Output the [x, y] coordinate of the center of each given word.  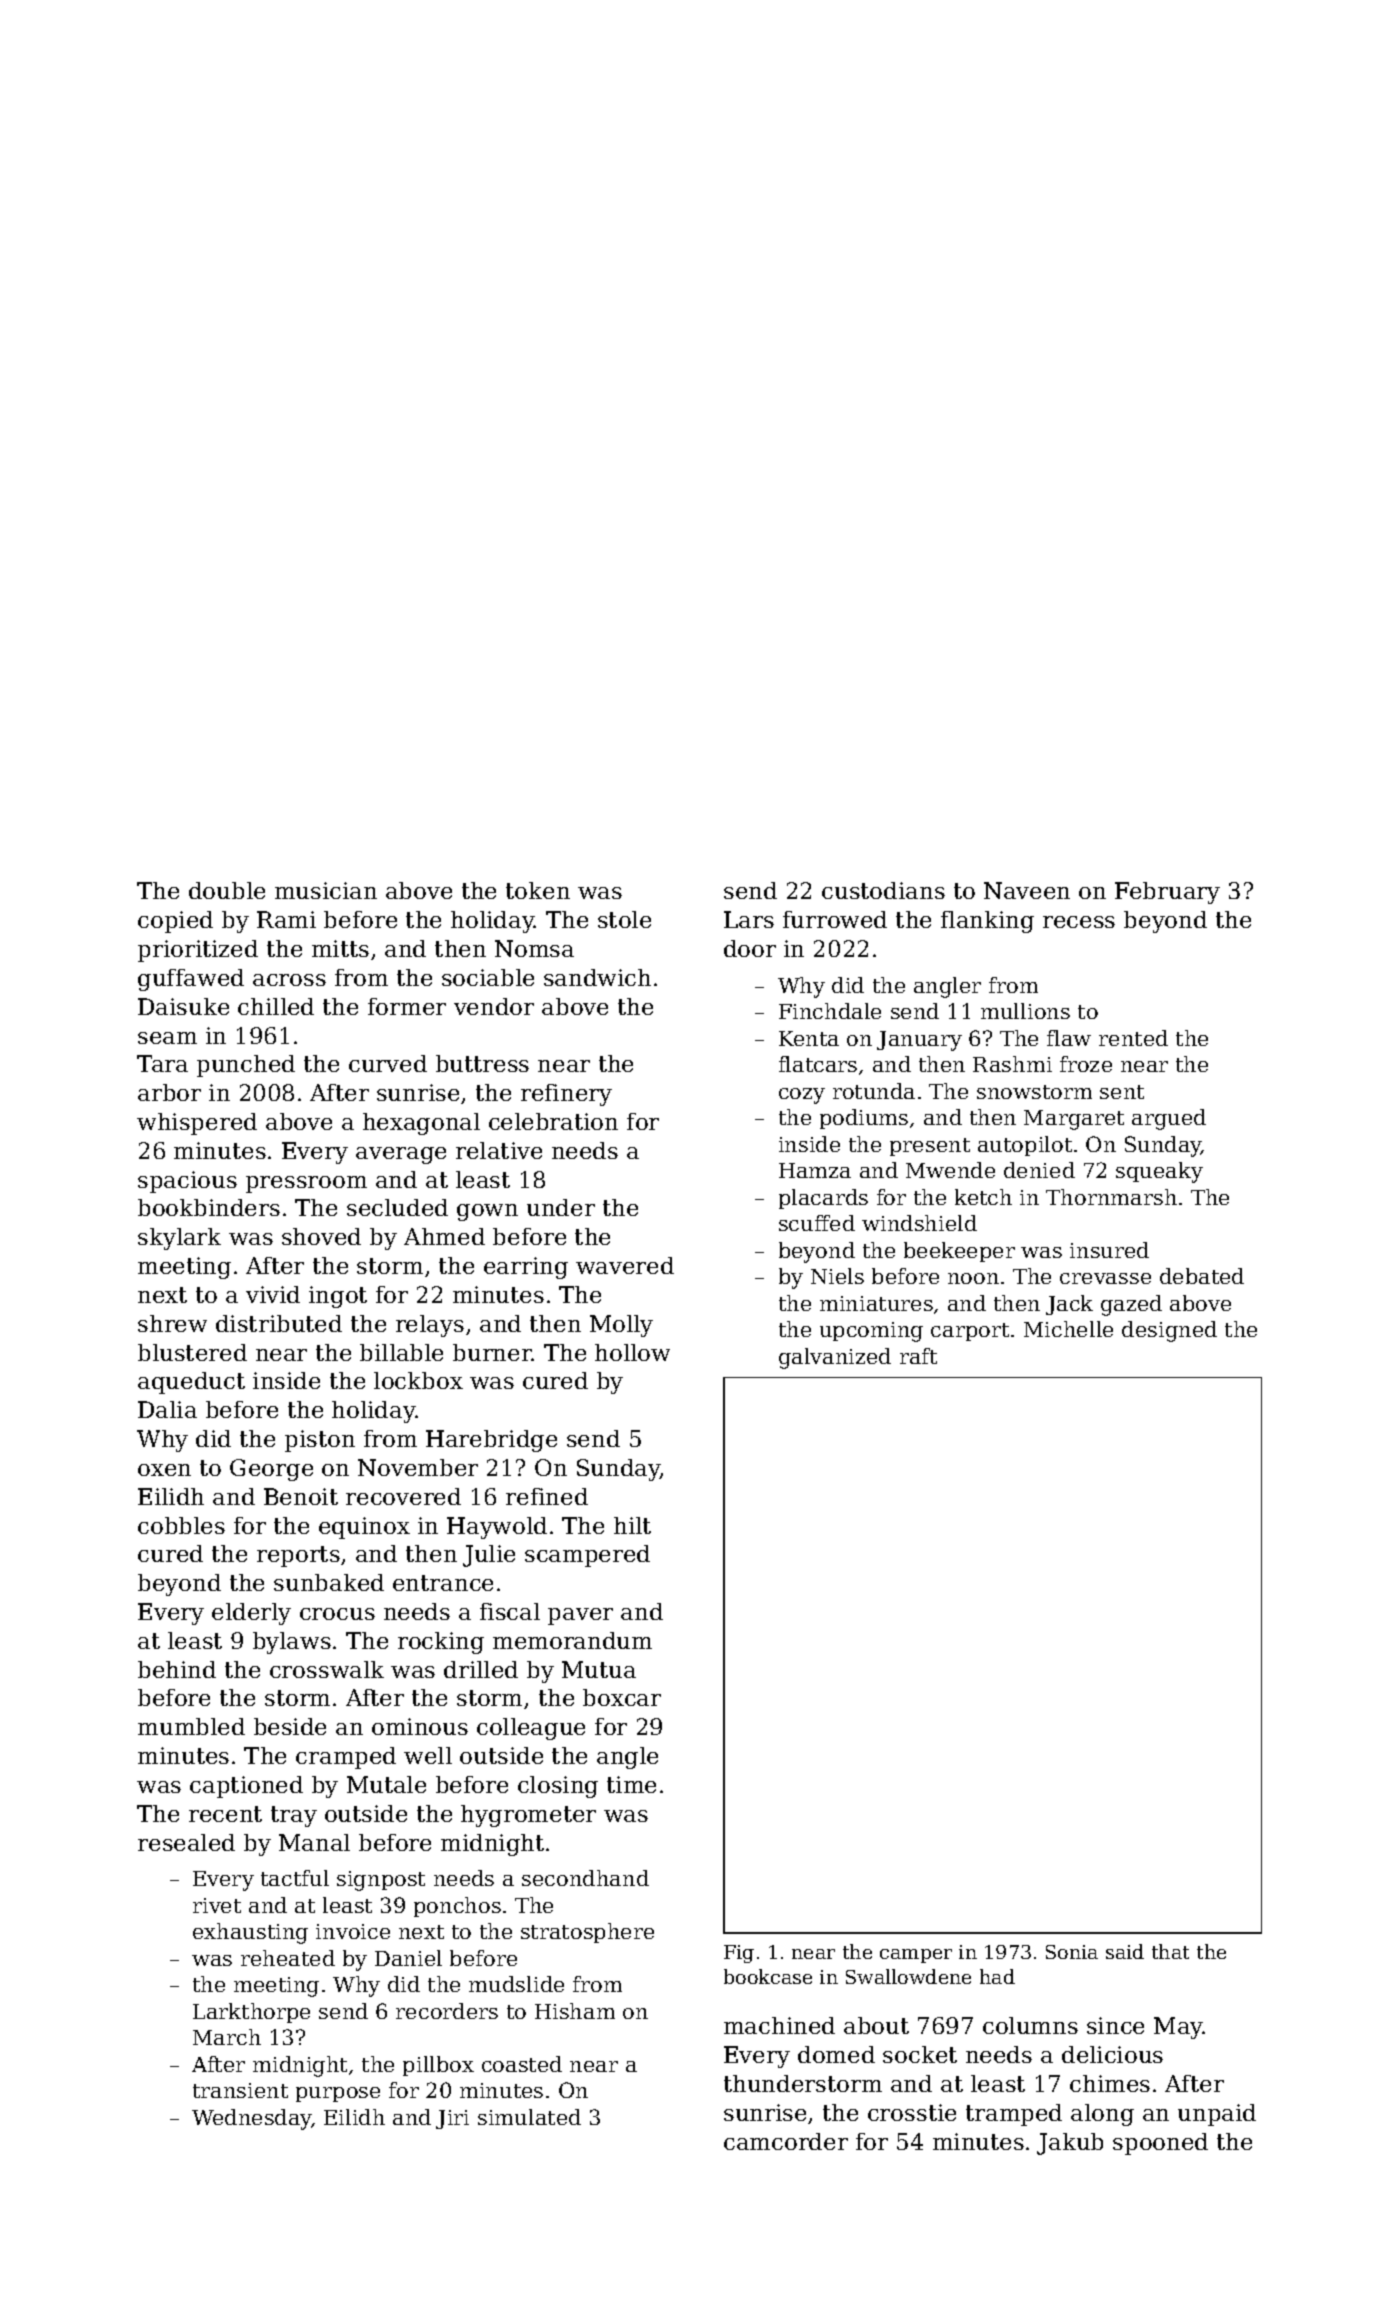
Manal [314, 1842]
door [750, 948]
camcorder [786, 2141]
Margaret [1074, 1120]
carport [970, 1332]
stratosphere [587, 1933]
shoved [321, 1236]
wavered [625, 1265]
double [227, 890]
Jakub [1070, 2144]
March [227, 2037]
